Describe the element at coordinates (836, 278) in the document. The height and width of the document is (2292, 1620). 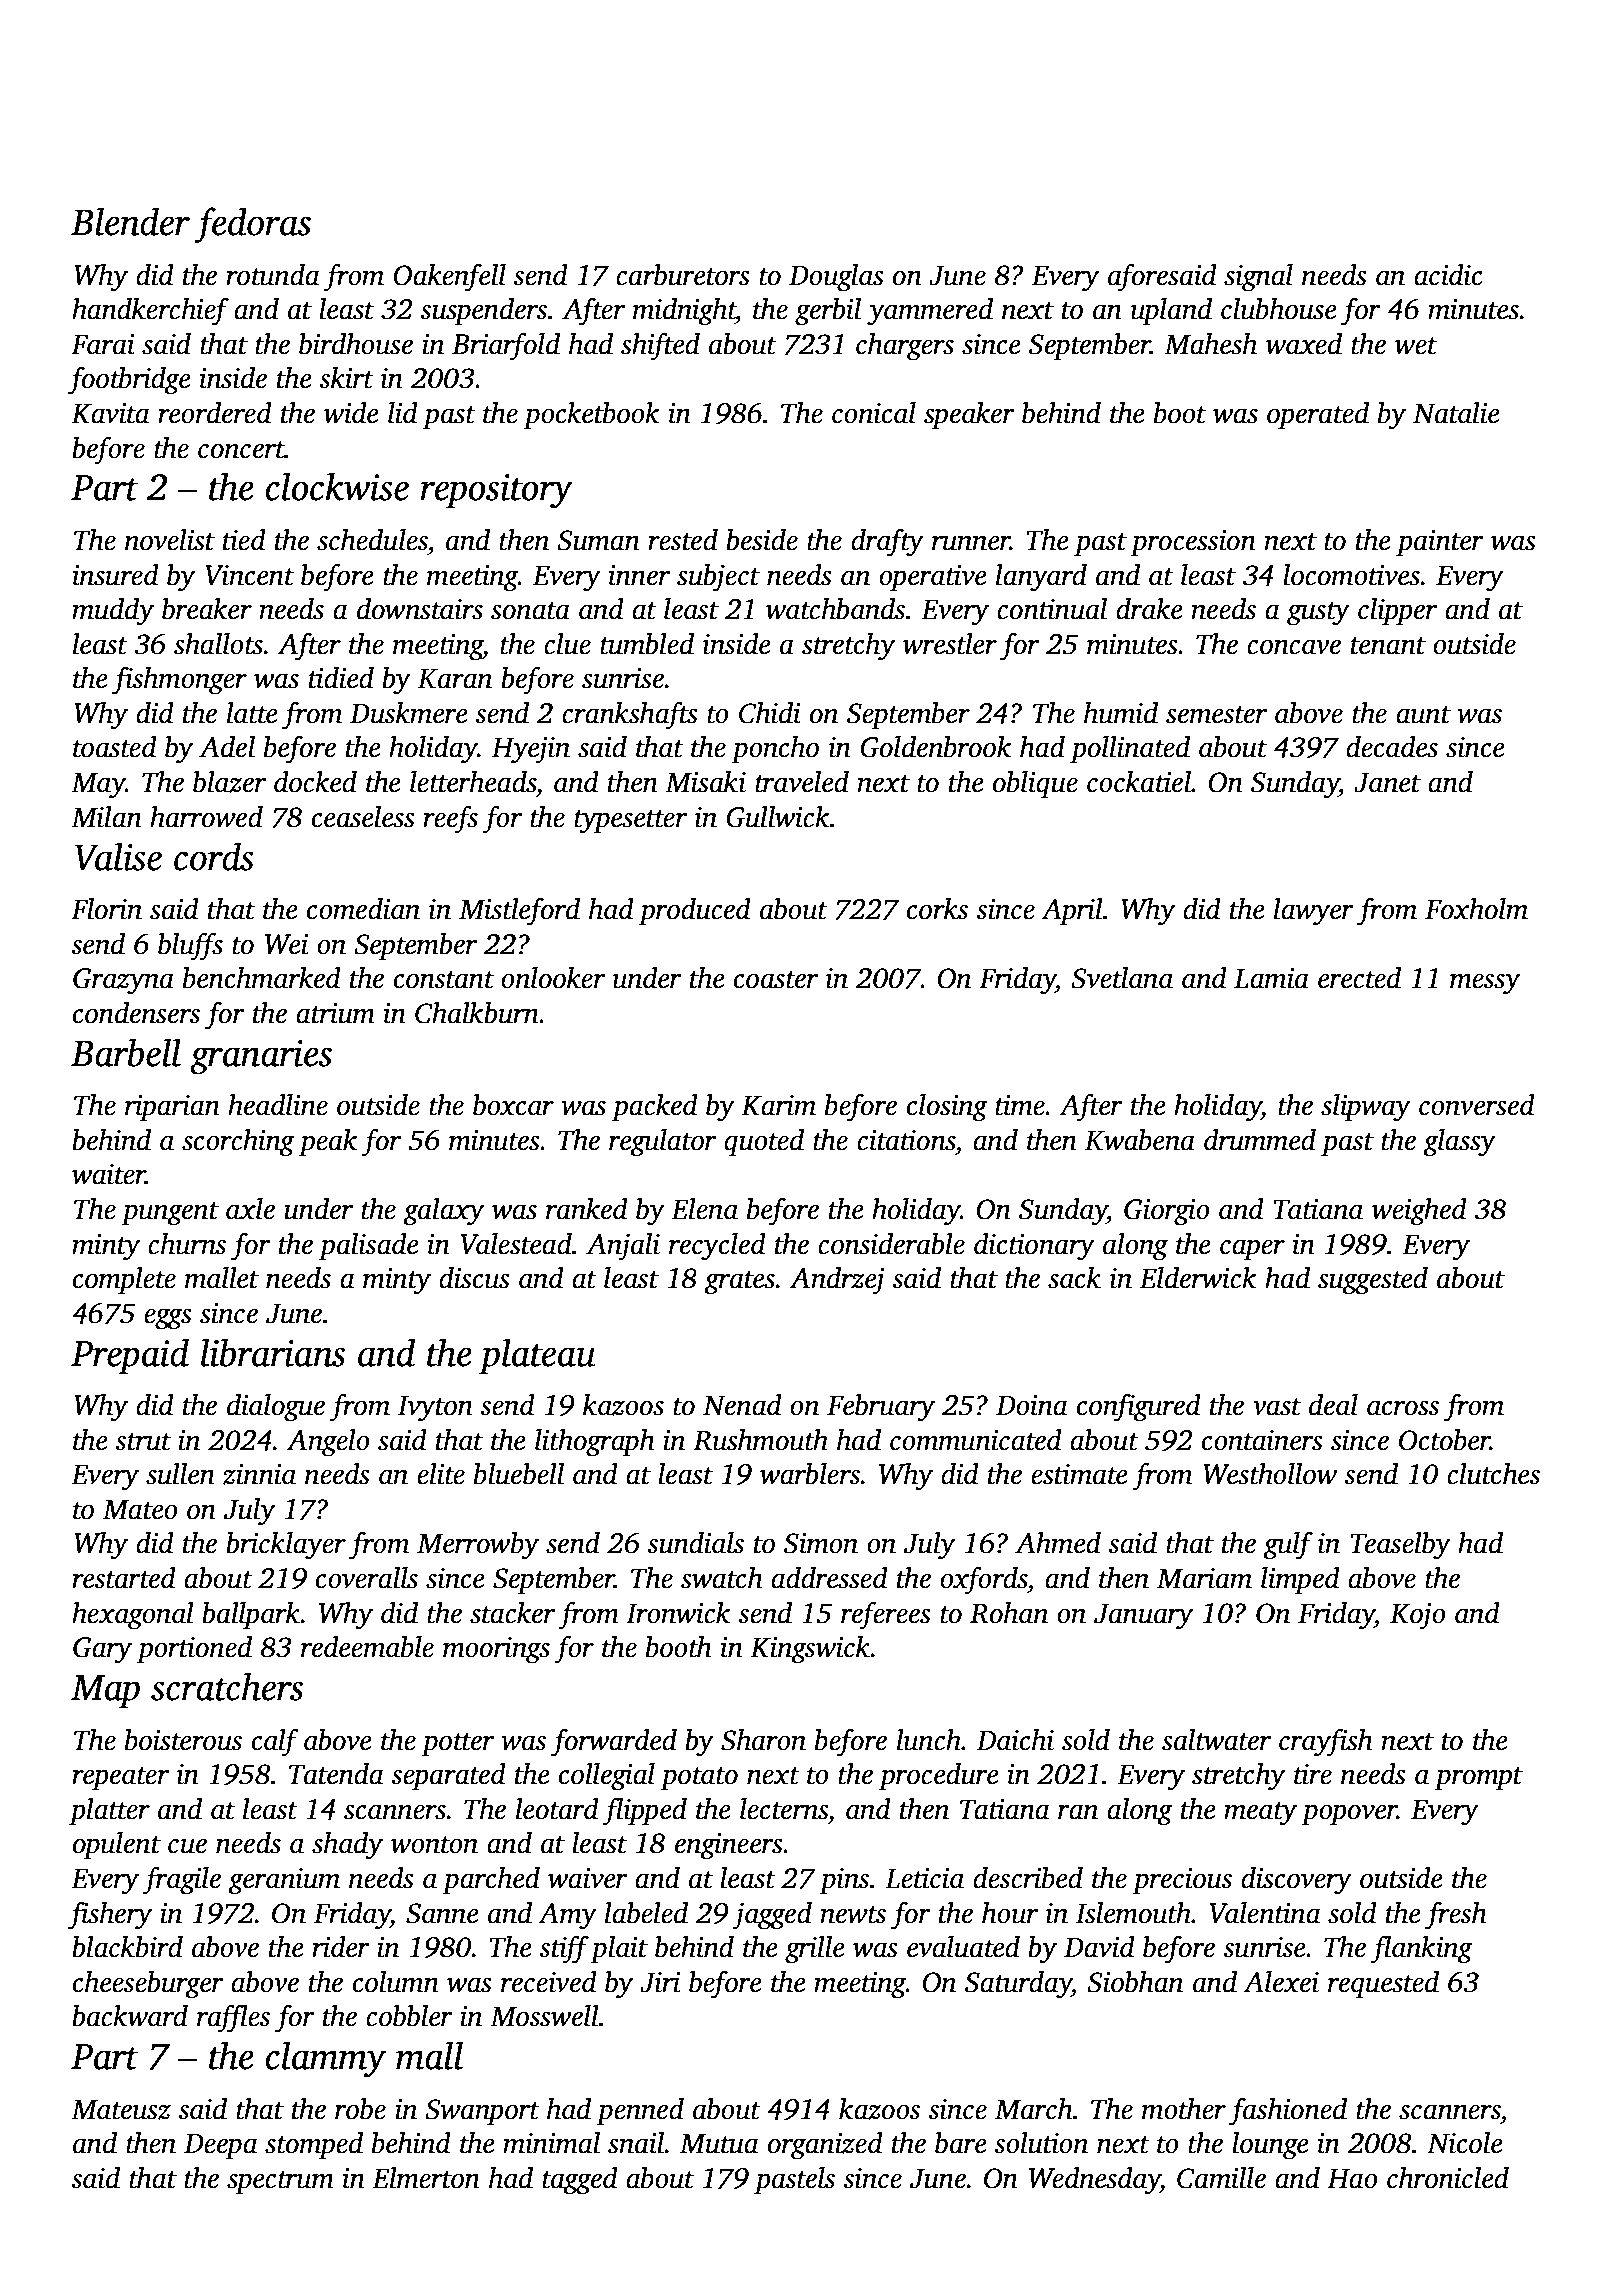
I see `Douglas` at that location.
